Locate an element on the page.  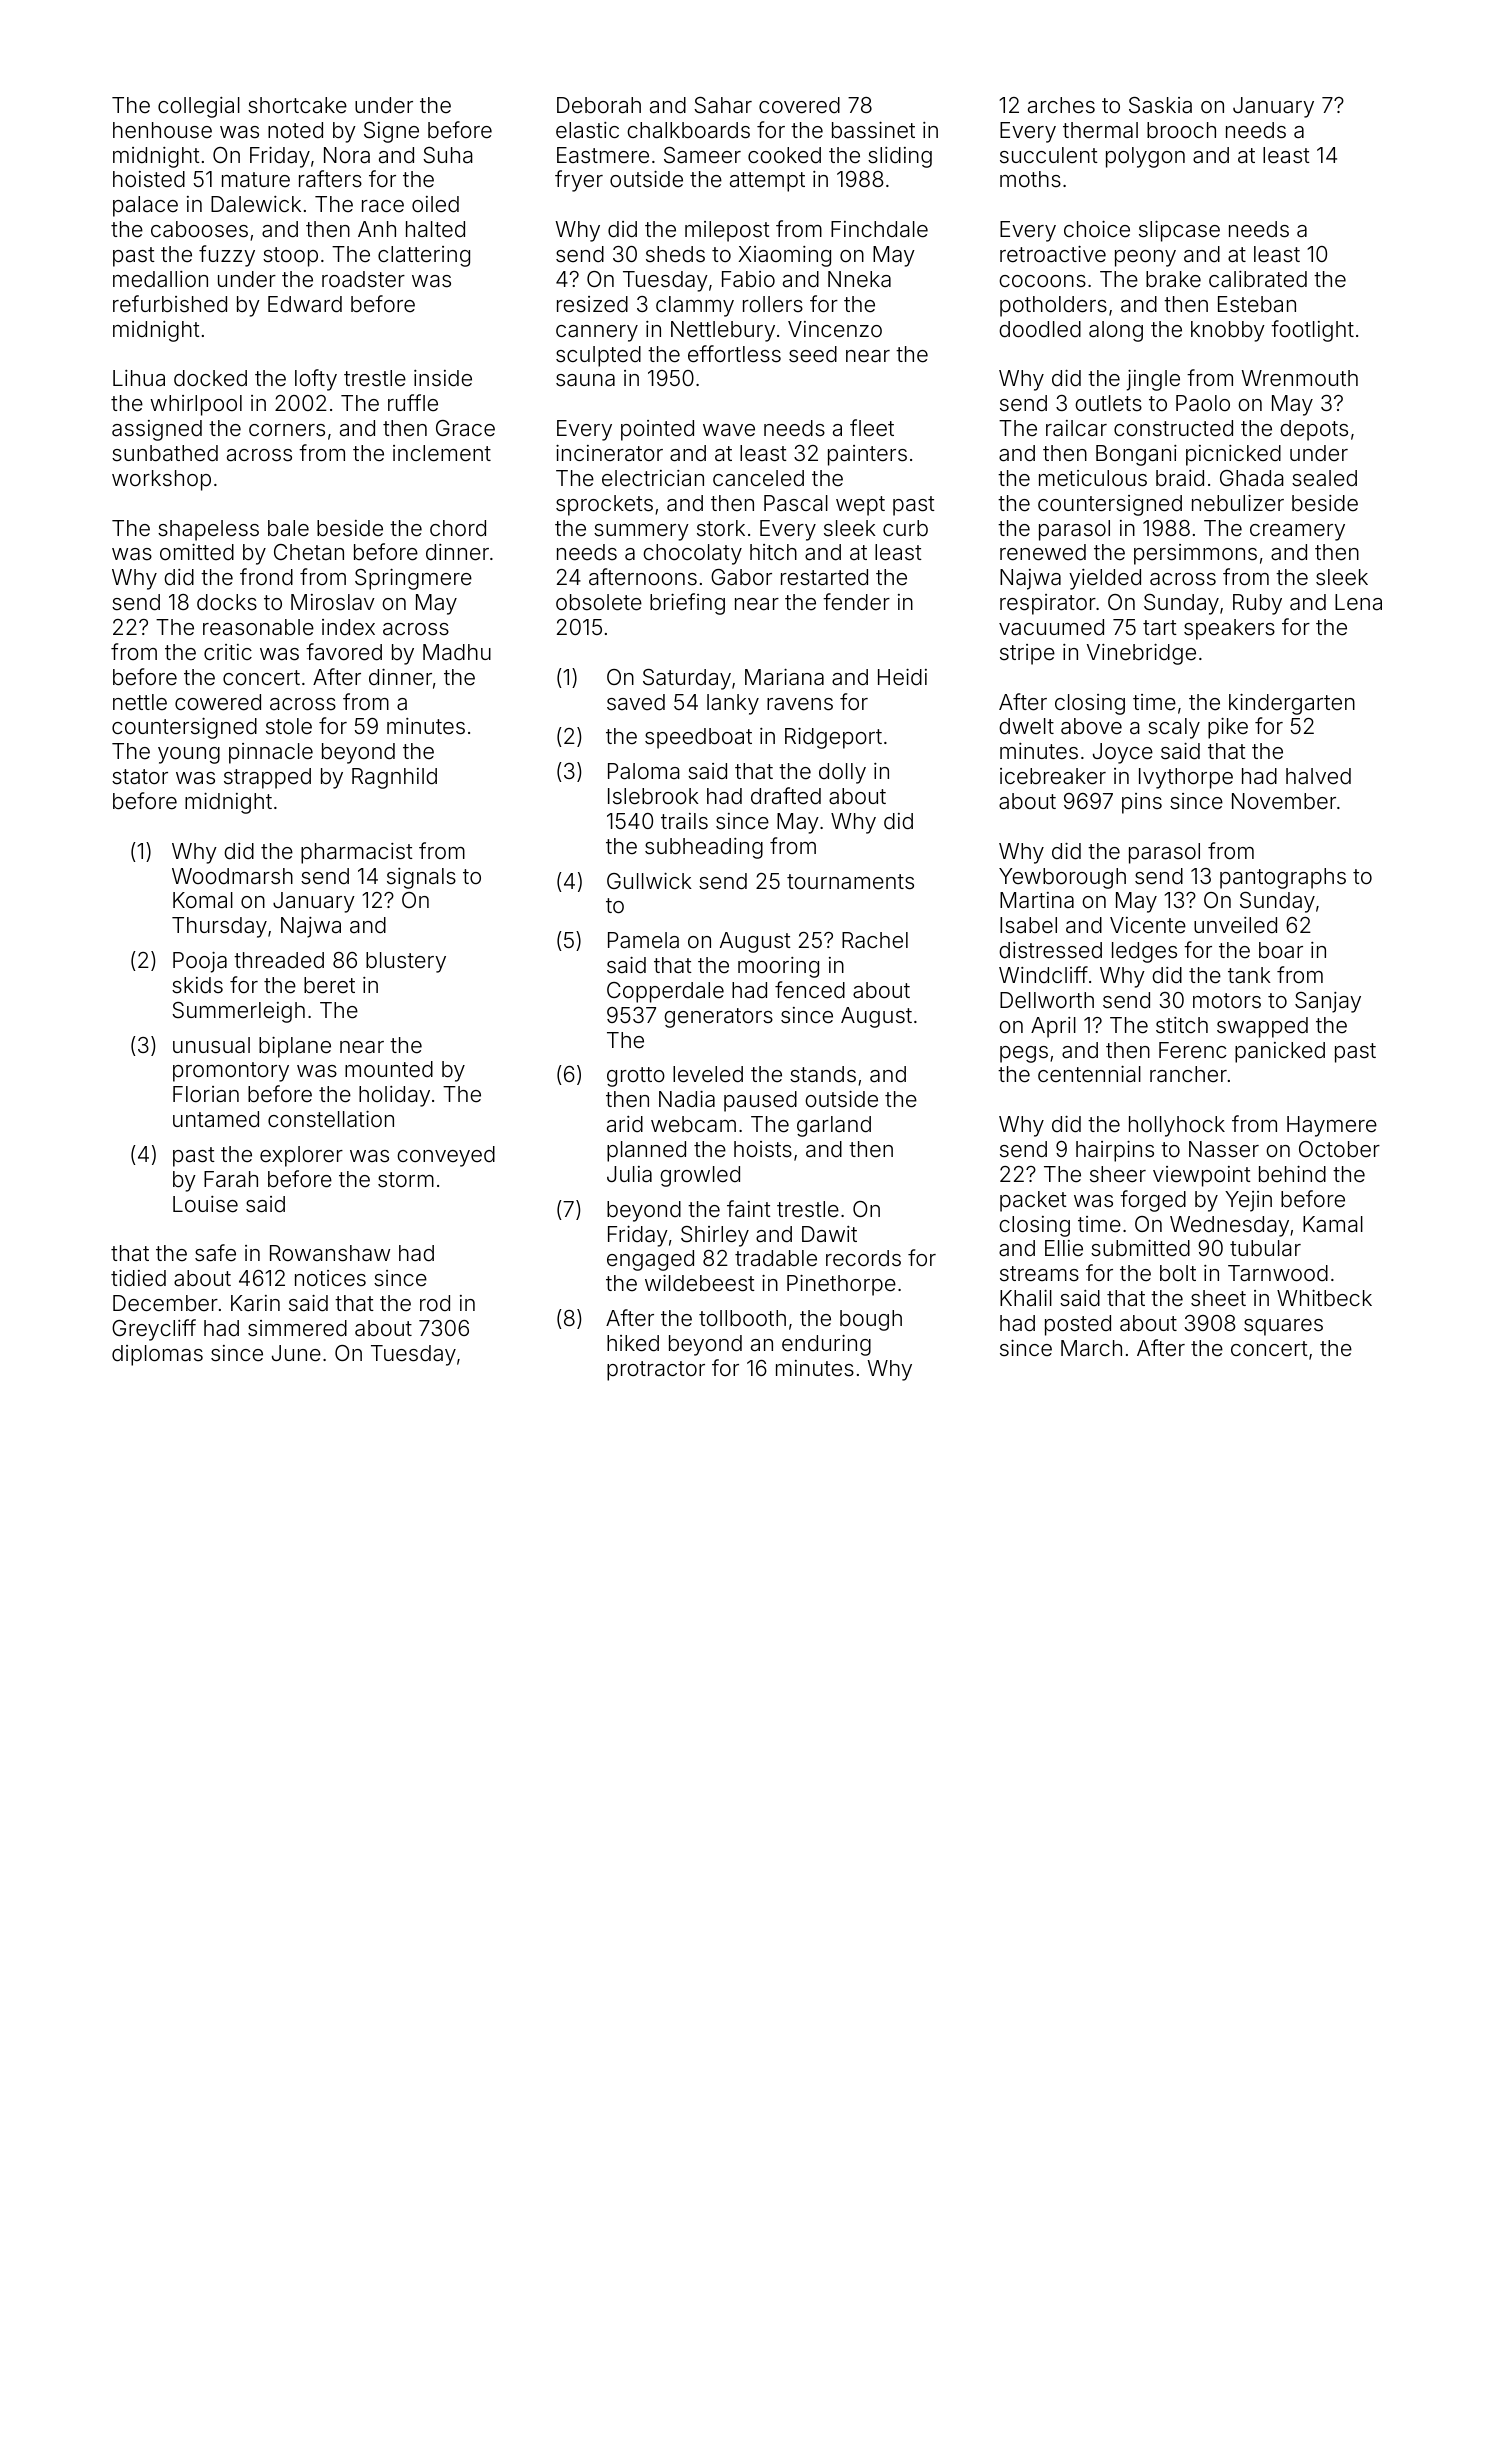
inside is located at coordinates (443, 378).
